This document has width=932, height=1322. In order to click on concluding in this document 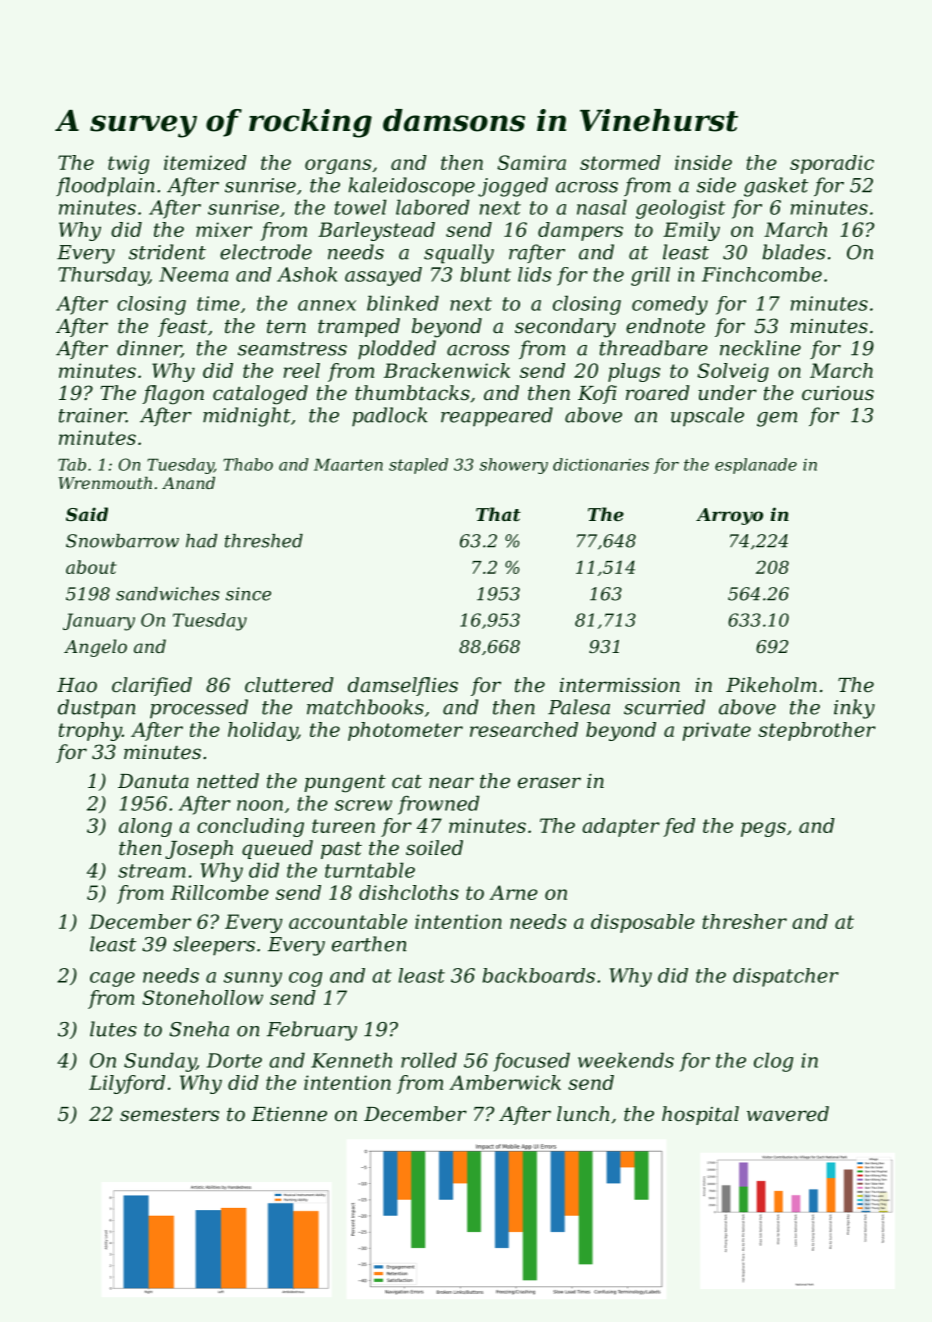, I will do `click(250, 827)`.
